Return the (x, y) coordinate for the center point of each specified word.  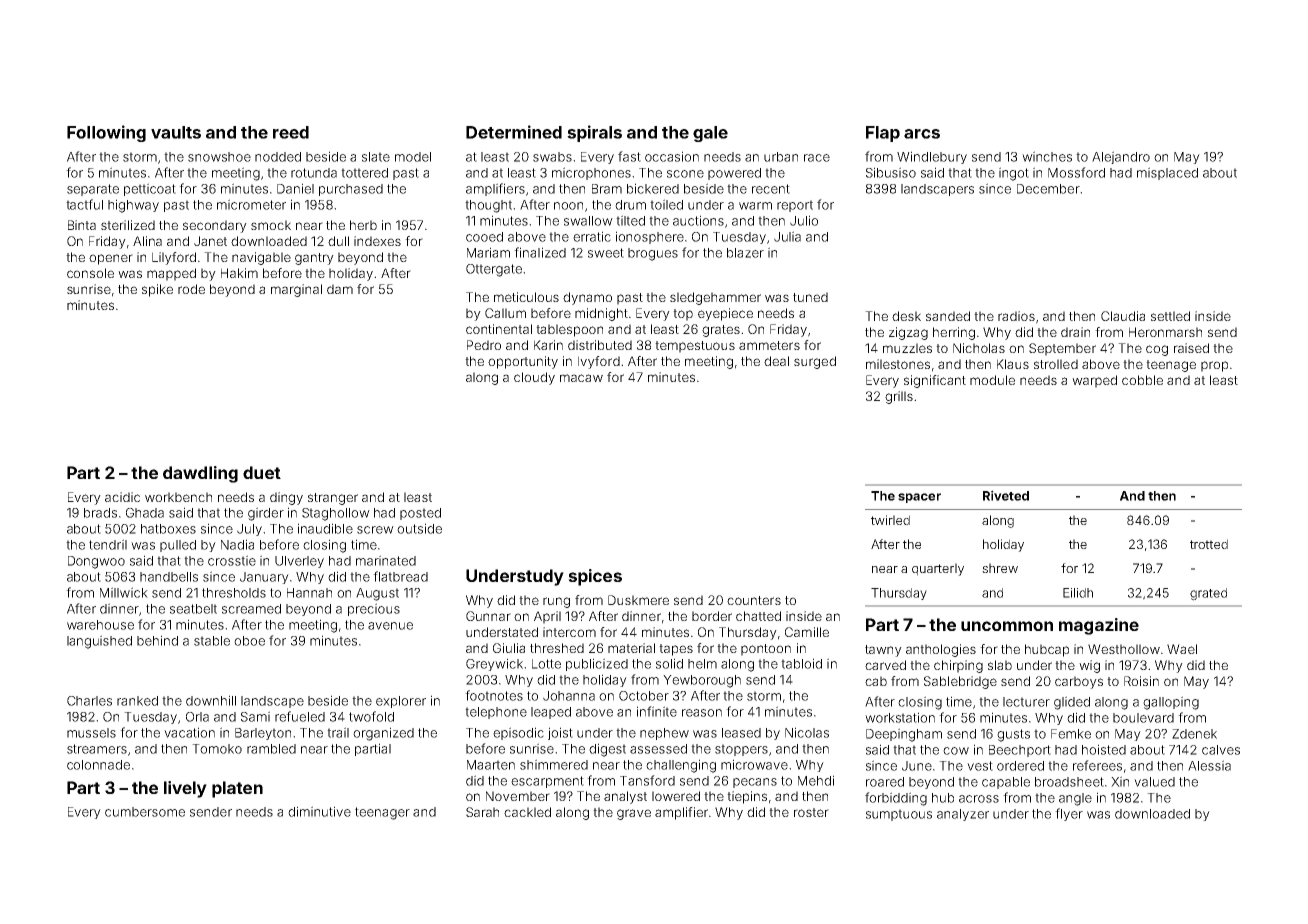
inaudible (325, 528)
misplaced (1167, 173)
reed (291, 132)
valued (1154, 782)
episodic (518, 733)
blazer (745, 253)
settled (1170, 316)
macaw (581, 378)
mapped (171, 274)
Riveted (1006, 495)
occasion (672, 156)
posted (420, 514)
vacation (189, 732)
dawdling (200, 474)
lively (185, 789)
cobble (1142, 380)
